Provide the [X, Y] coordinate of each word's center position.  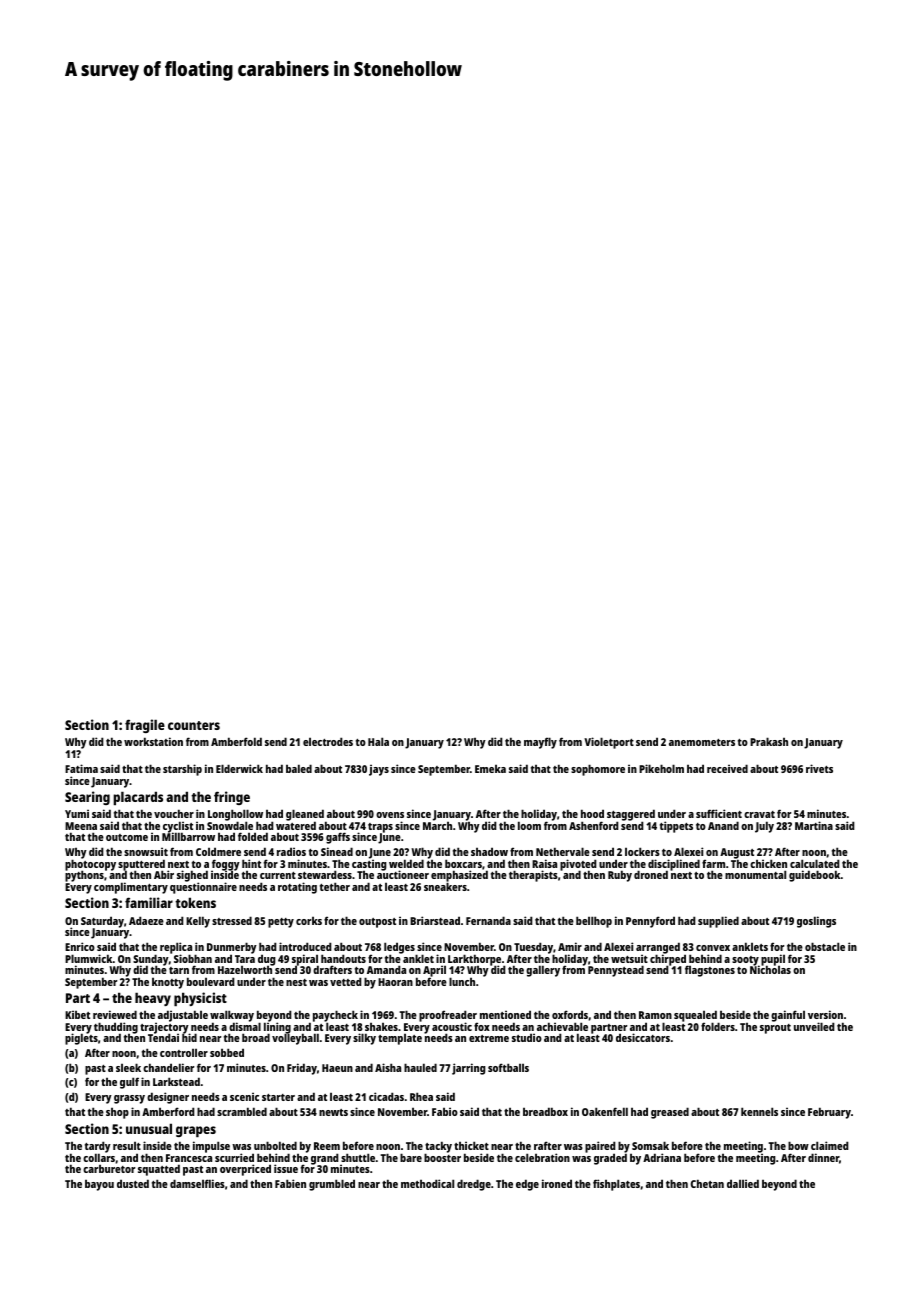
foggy [226, 865]
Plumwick [89, 958]
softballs [508, 1067]
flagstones [710, 971]
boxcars [463, 863]
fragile [145, 726]
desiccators [643, 1037]
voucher [174, 813]
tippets [676, 827]
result [127, 1145]
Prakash [769, 741]
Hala [378, 741]
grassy [129, 1099]
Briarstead [435, 920]
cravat [759, 814]
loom [529, 825]
